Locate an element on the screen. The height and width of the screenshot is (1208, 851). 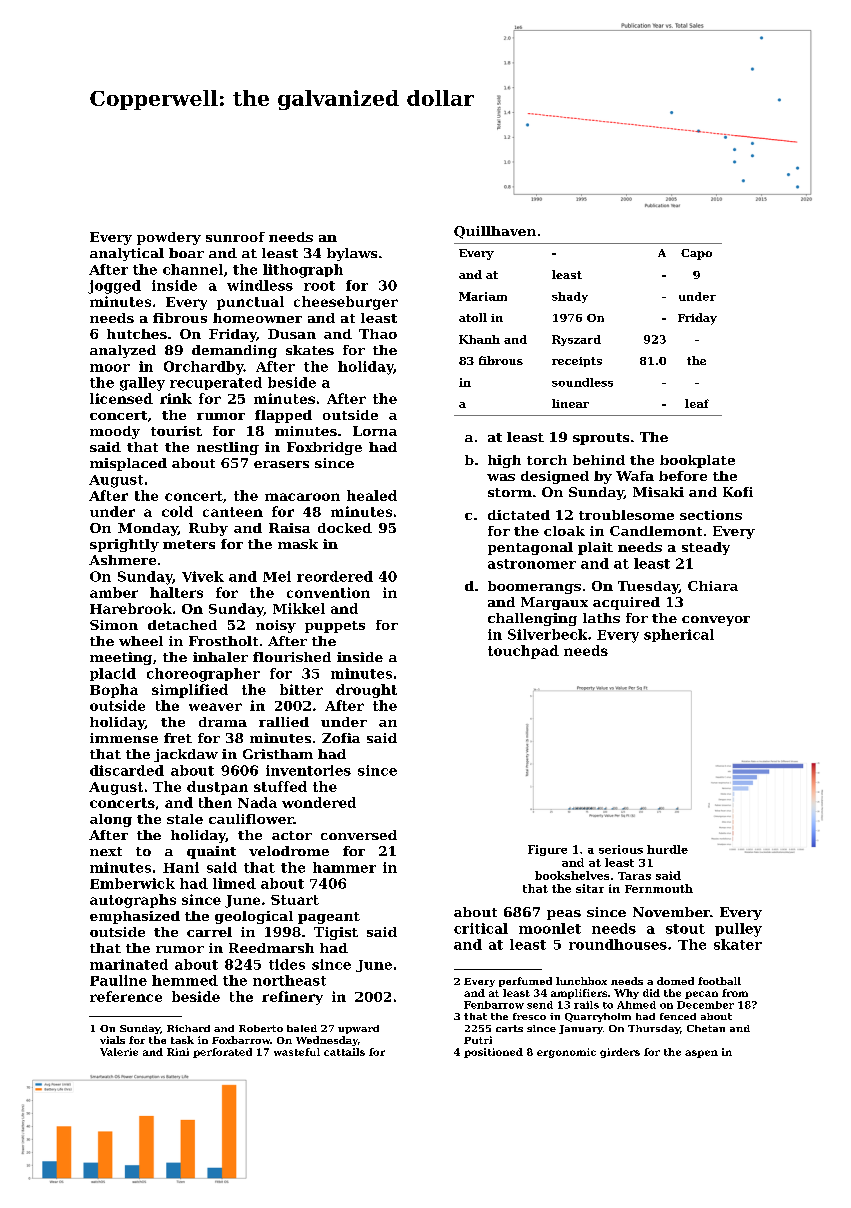
carts is located at coordinates (509, 1028).
